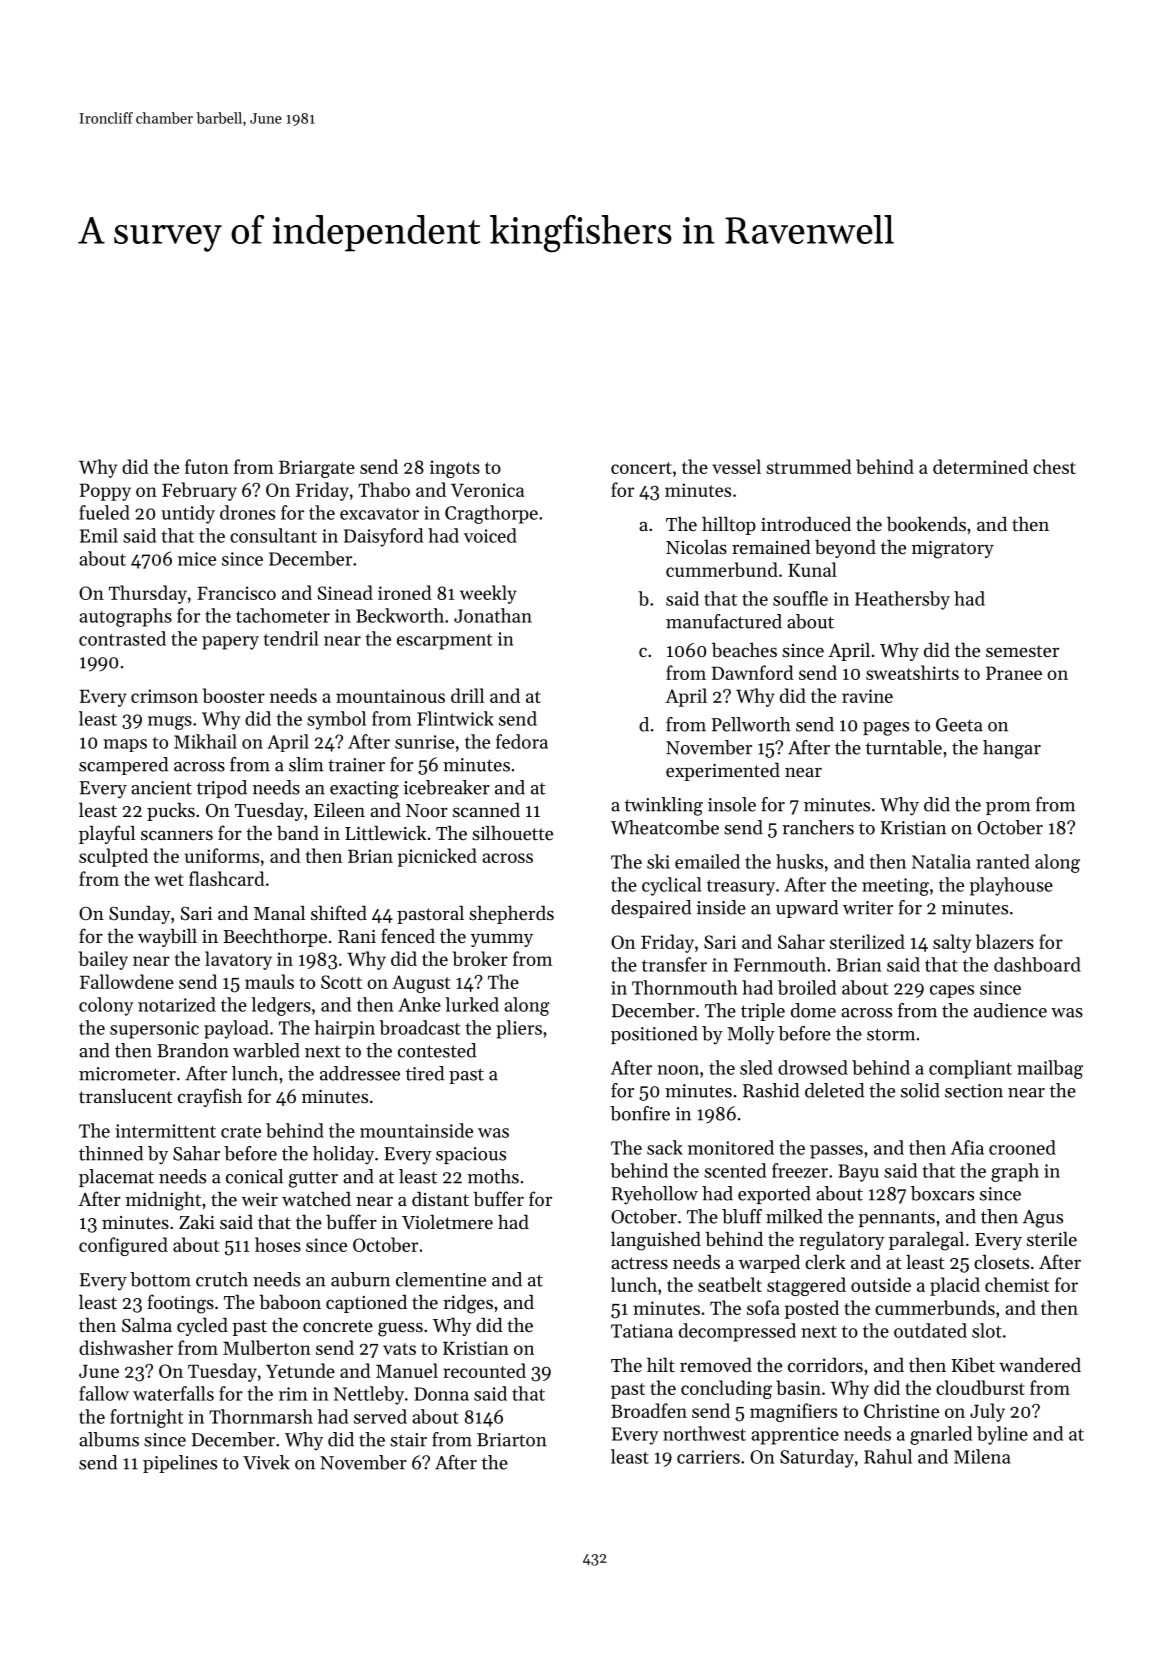 This image has height=1654, width=1165. What do you see at coordinates (467, 695) in the image?
I see `drill` at bounding box center [467, 695].
